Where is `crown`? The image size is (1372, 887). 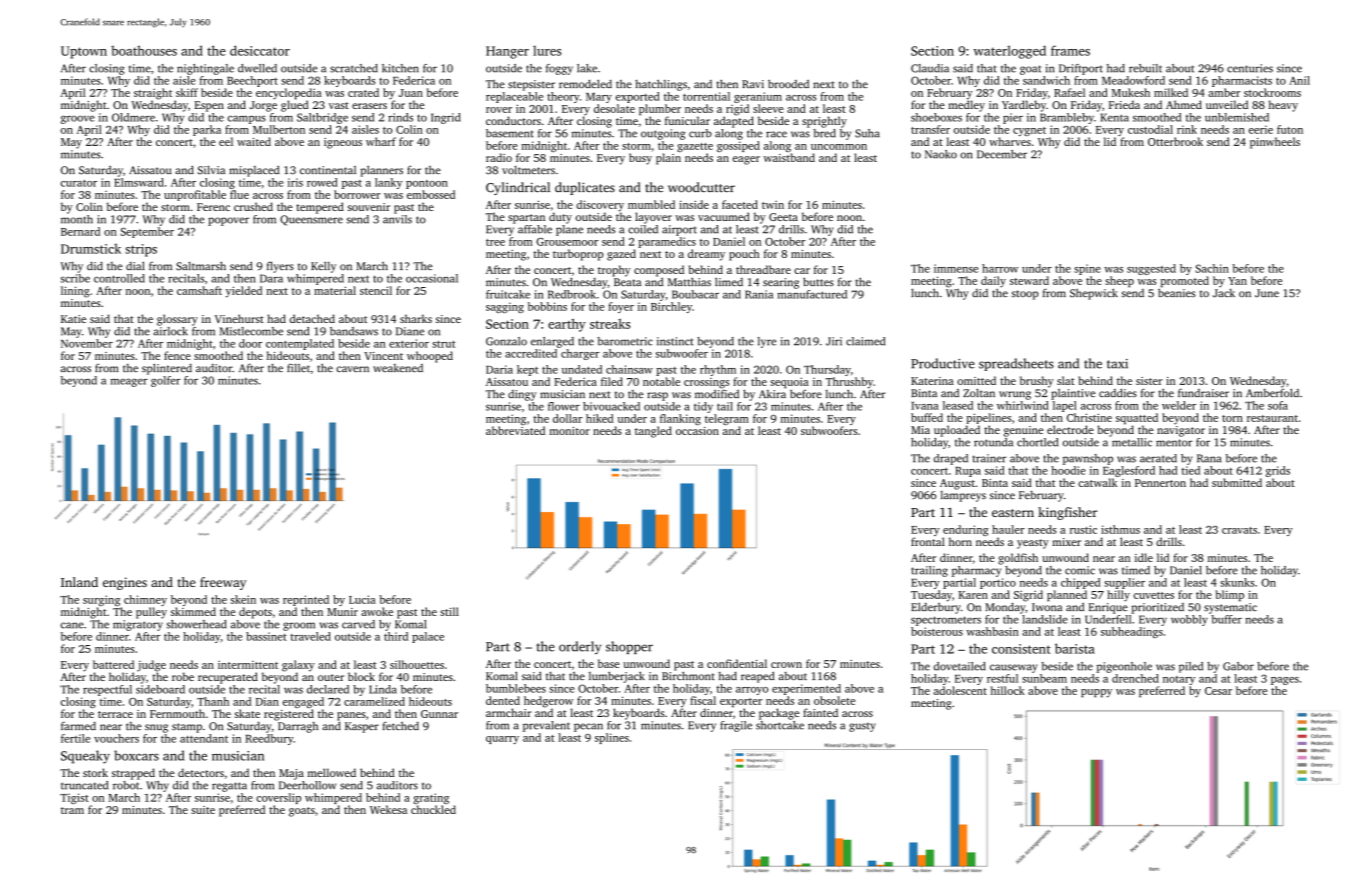 crown is located at coordinates (786, 665).
